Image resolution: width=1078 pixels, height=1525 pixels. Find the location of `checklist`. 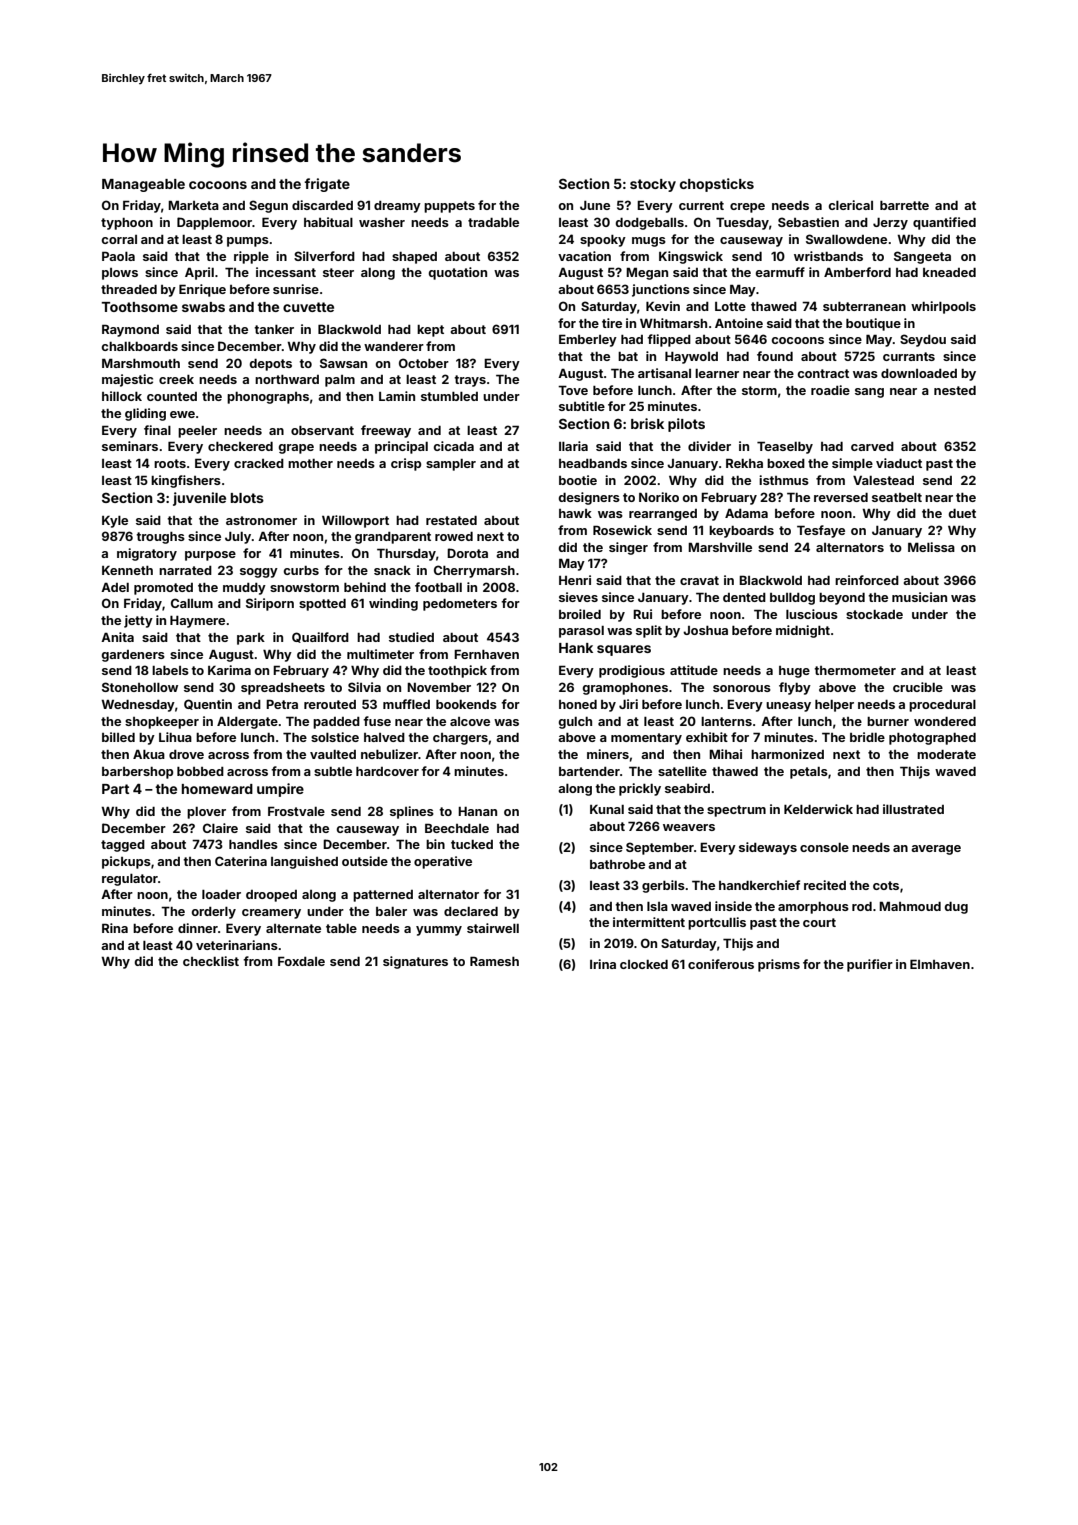

checklist is located at coordinates (211, 961).
